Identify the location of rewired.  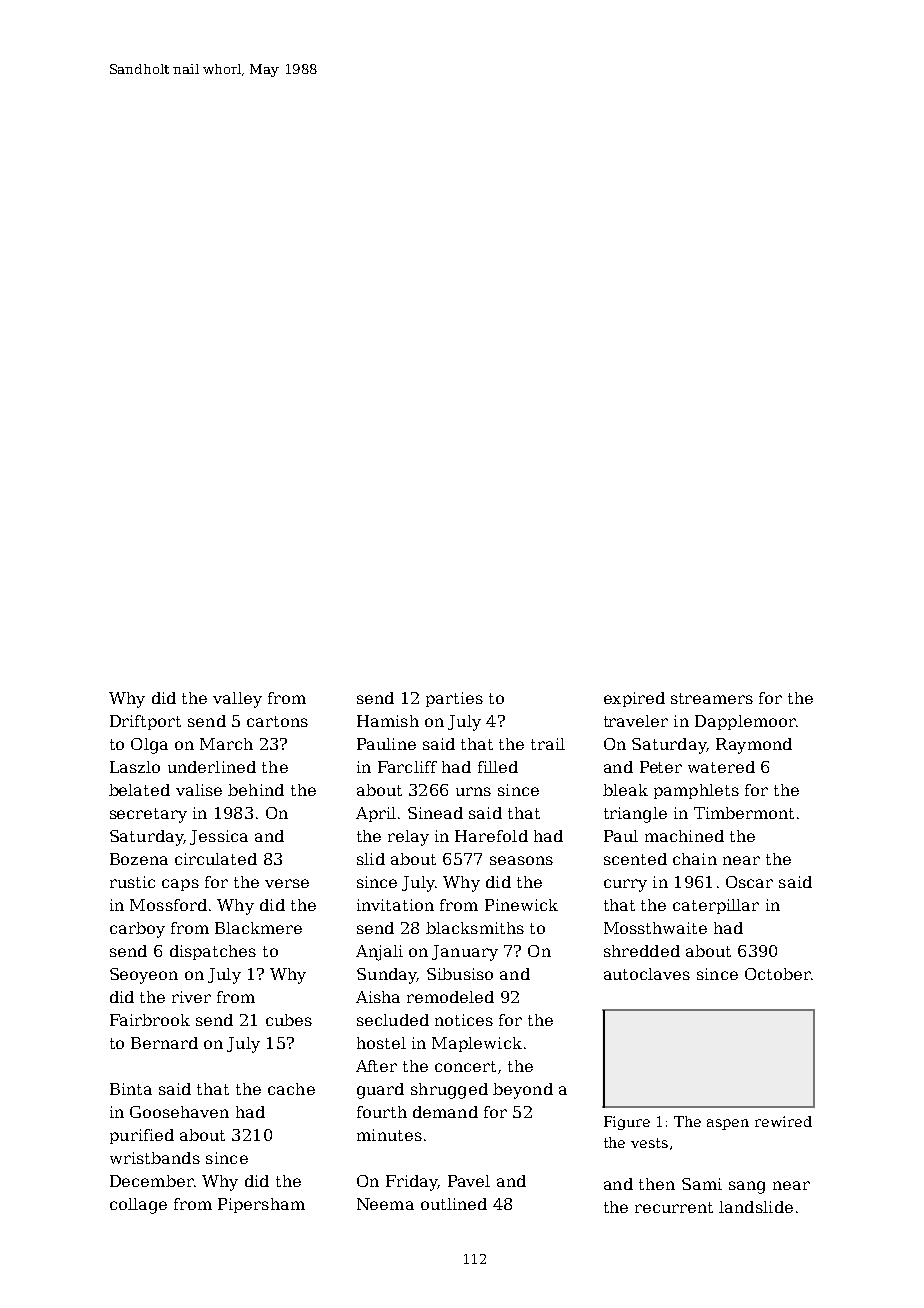
(783, 1121).
